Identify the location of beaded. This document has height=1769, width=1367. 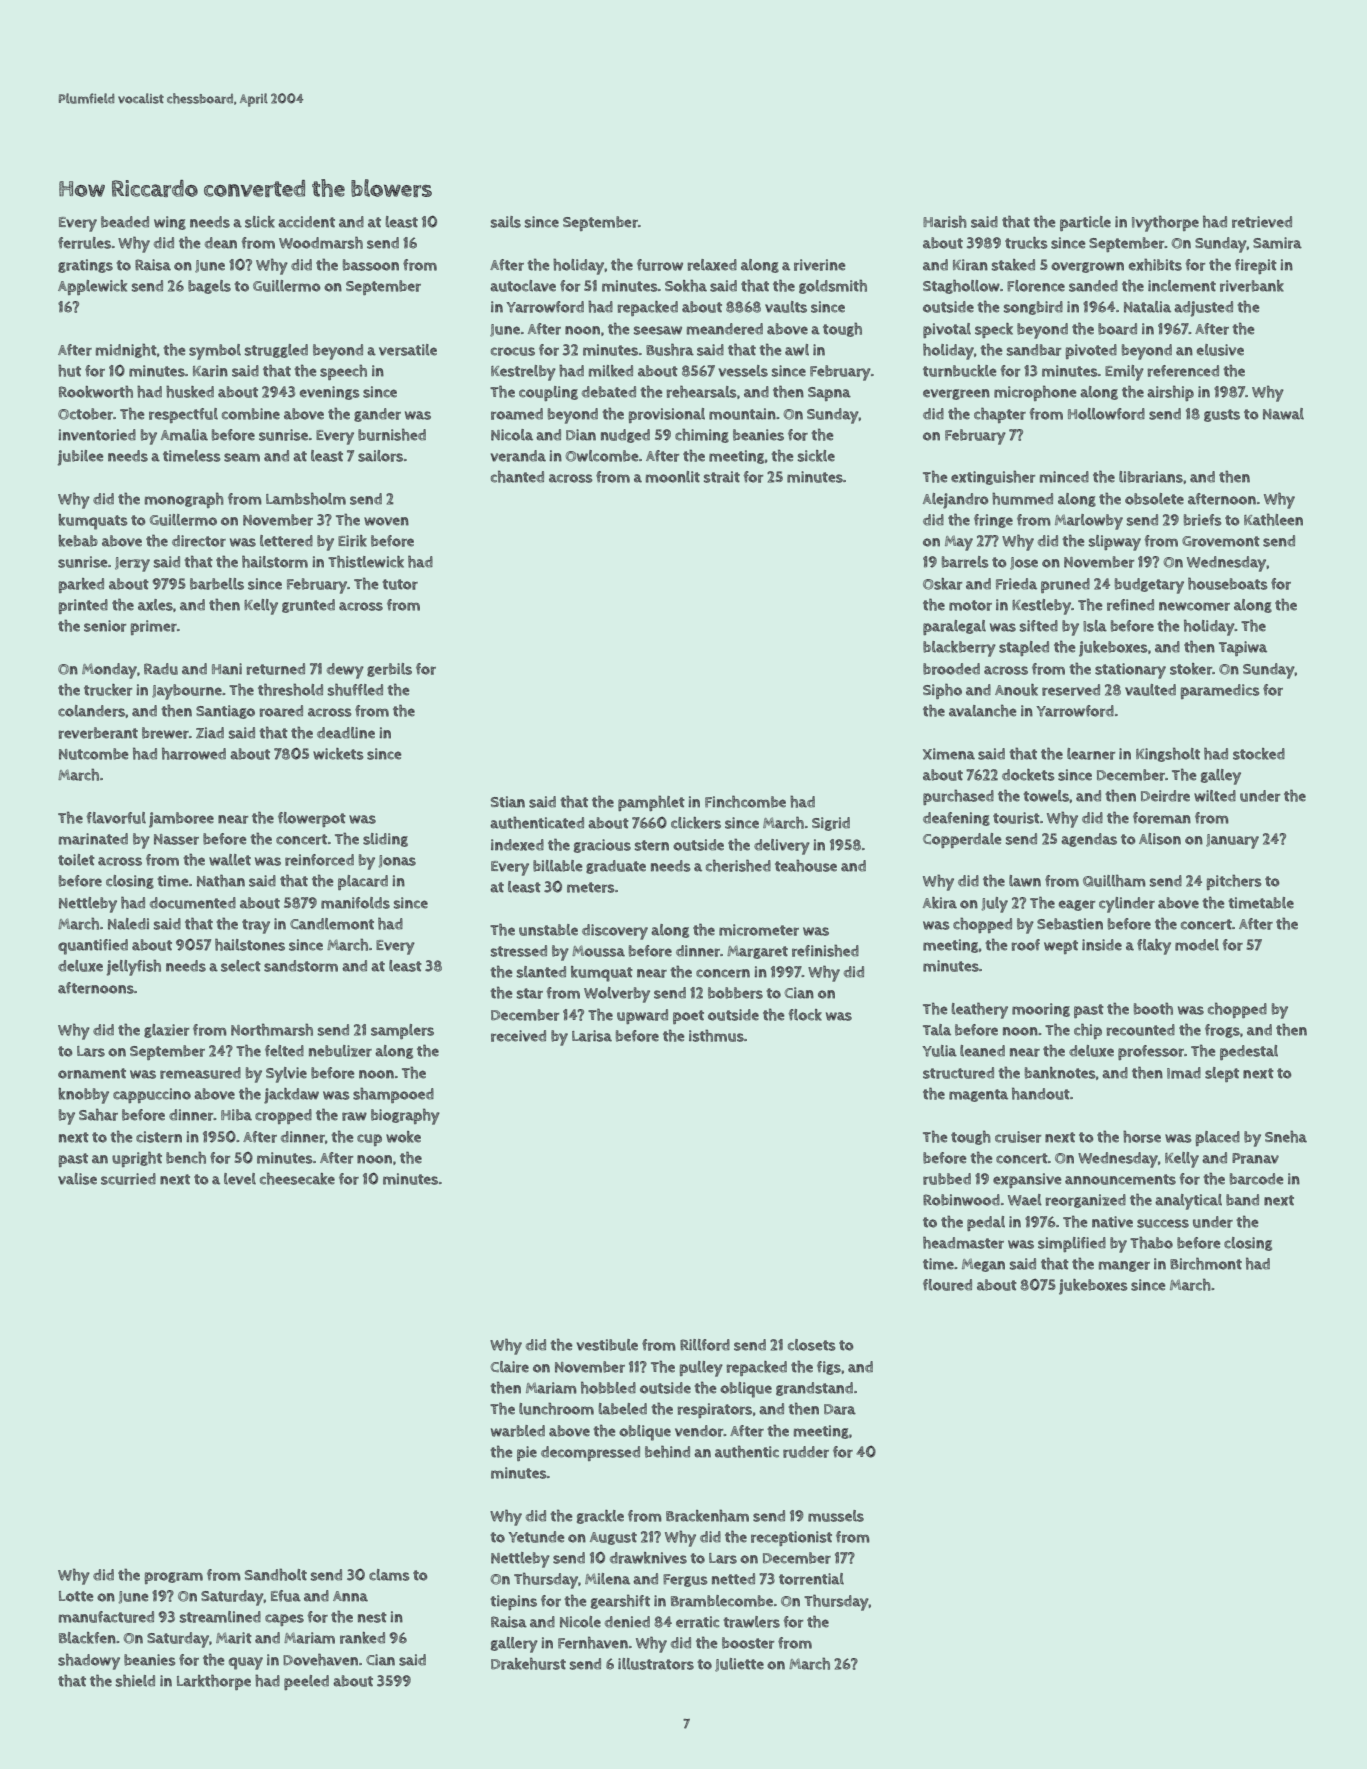
(125, 222).
